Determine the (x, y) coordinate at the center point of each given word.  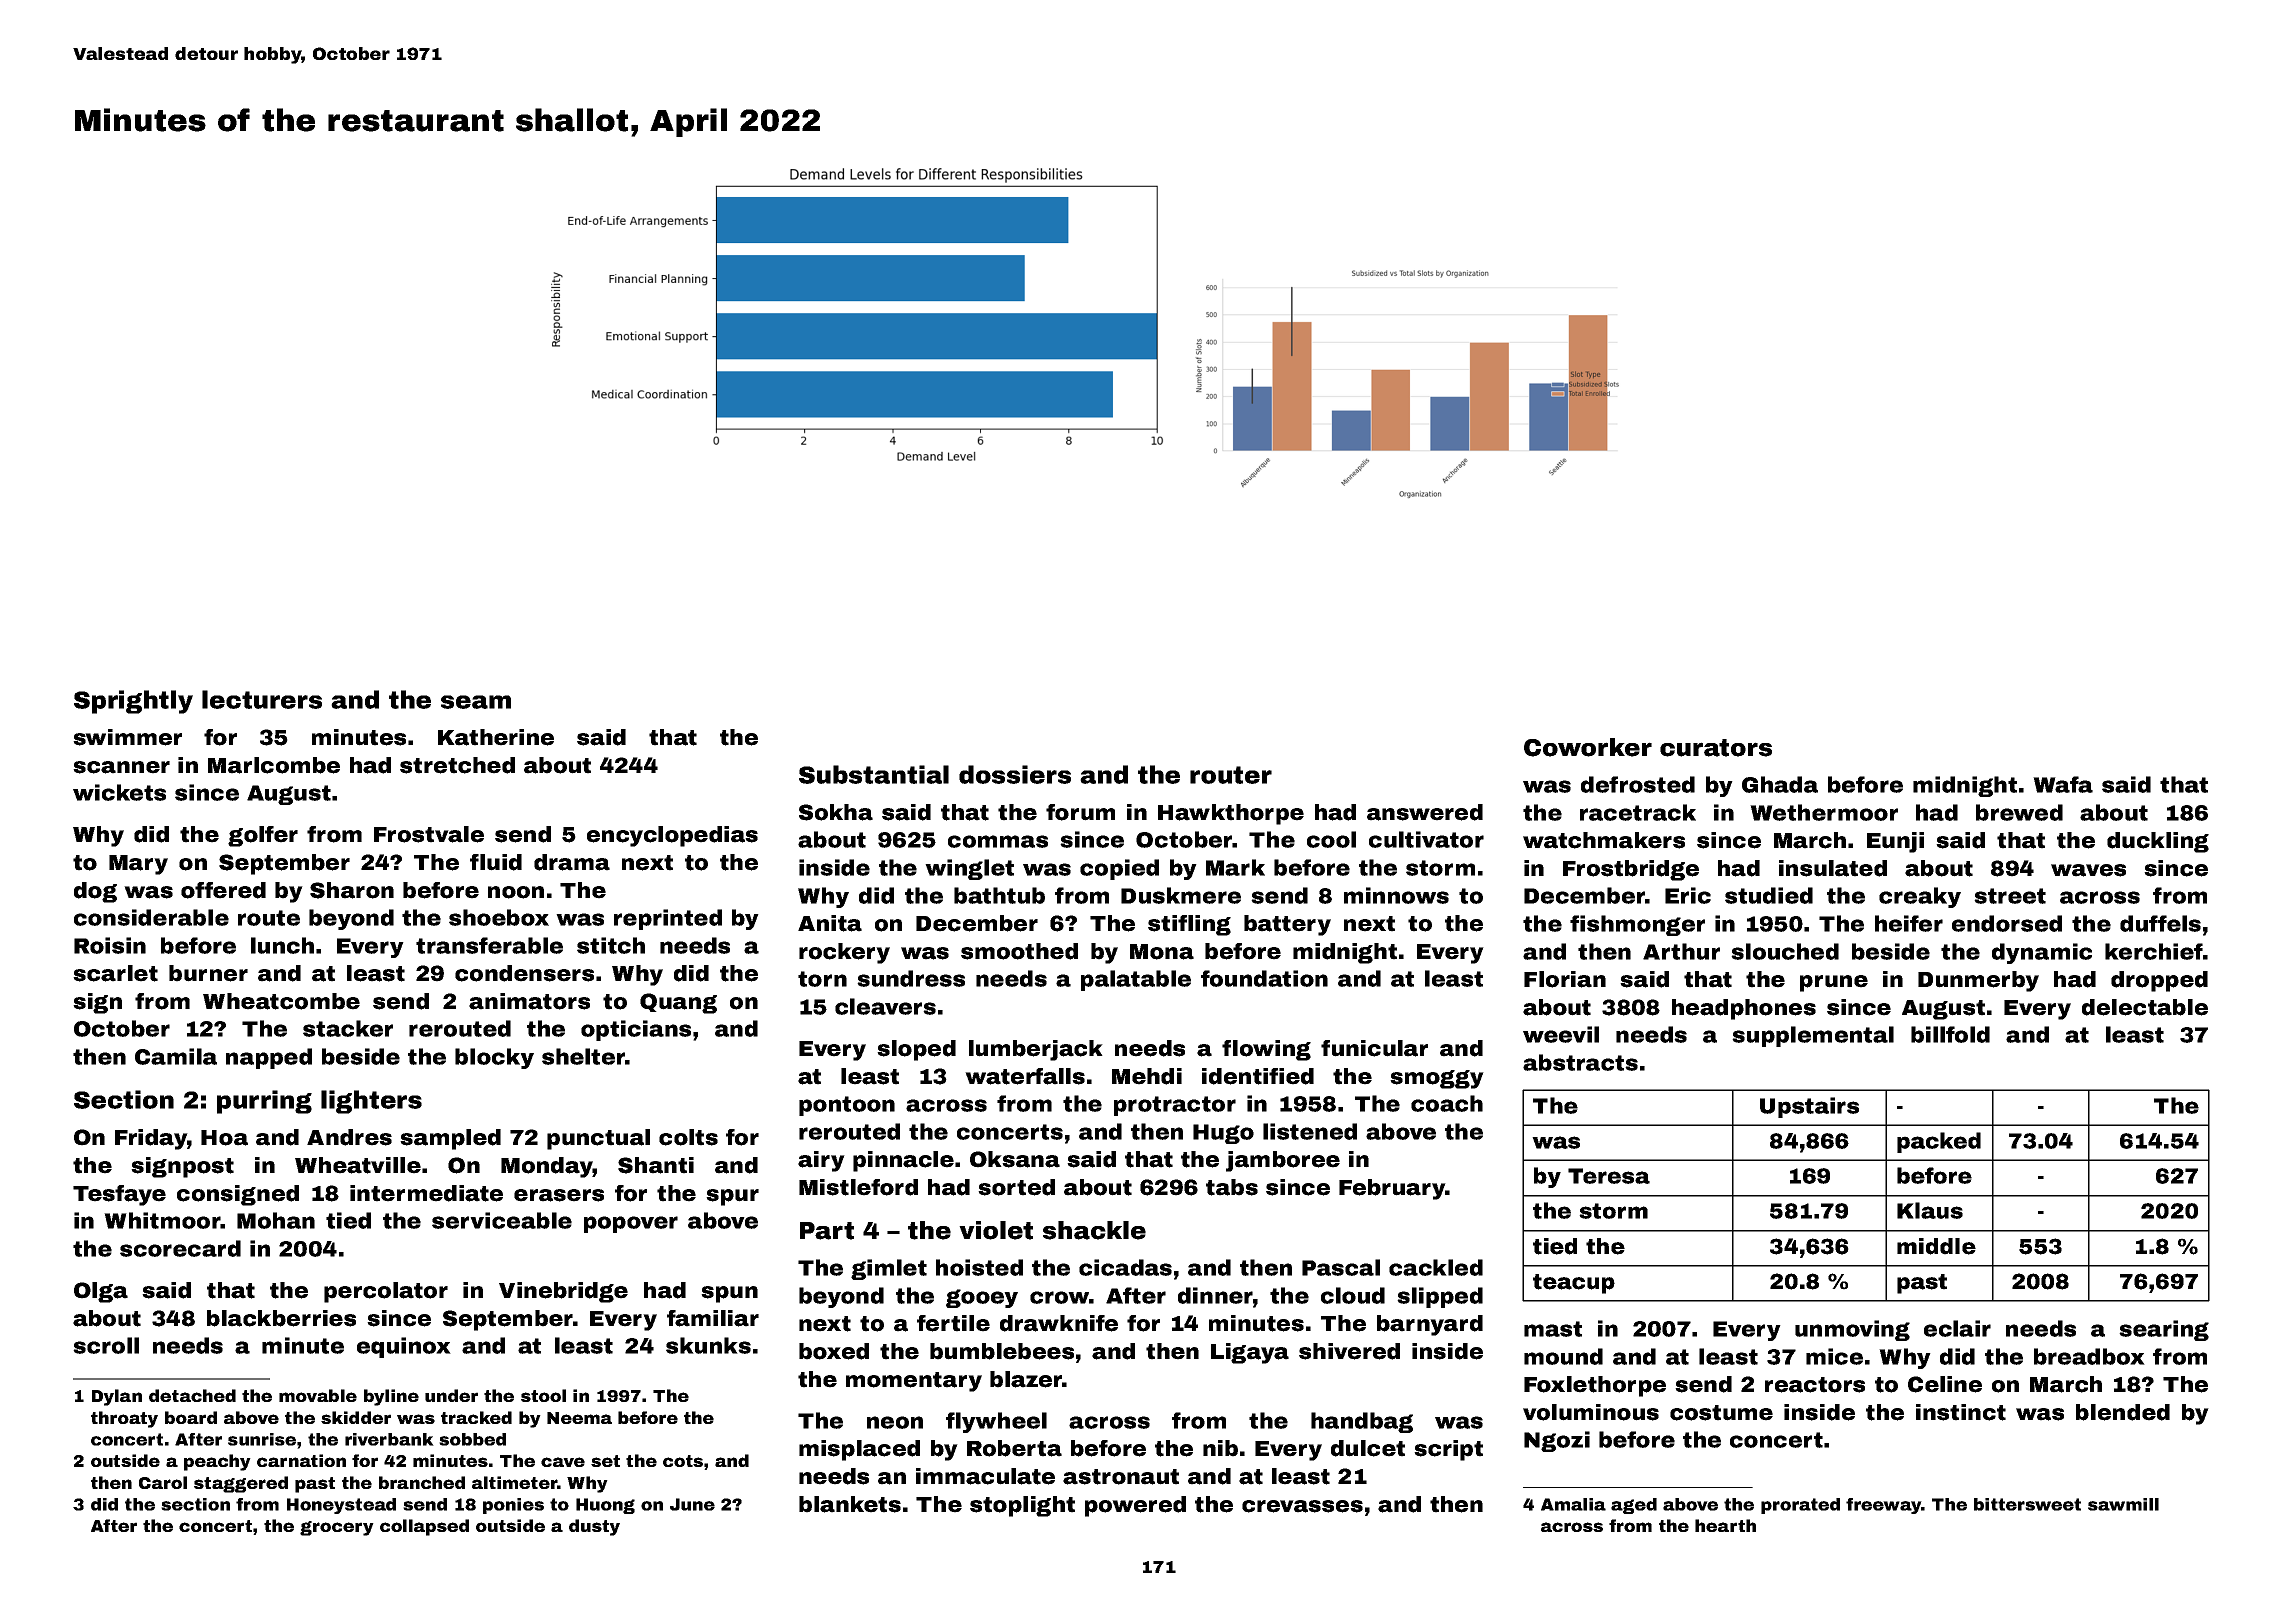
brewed (2019, 812)
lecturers (262, 699)
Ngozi (1557, 1441)
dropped (2159, 981)
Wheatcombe (281, 1001)
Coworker (1588, 747)
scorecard (180, 1248)
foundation (1264, 978)
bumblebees (1002, 1351)
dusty (594, 1527)
